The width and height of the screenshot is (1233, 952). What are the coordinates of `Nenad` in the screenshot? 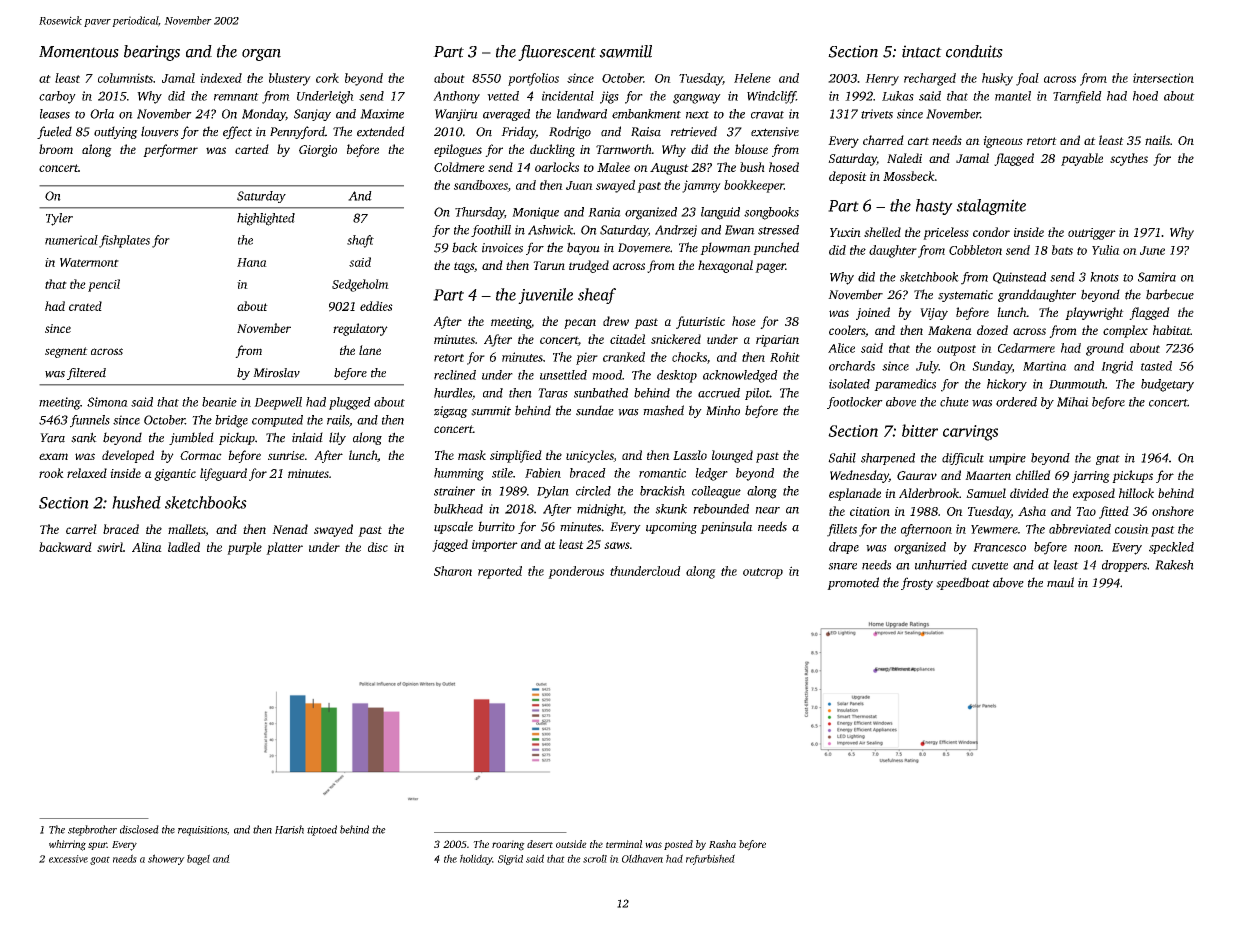 It's located at (290, 529).
